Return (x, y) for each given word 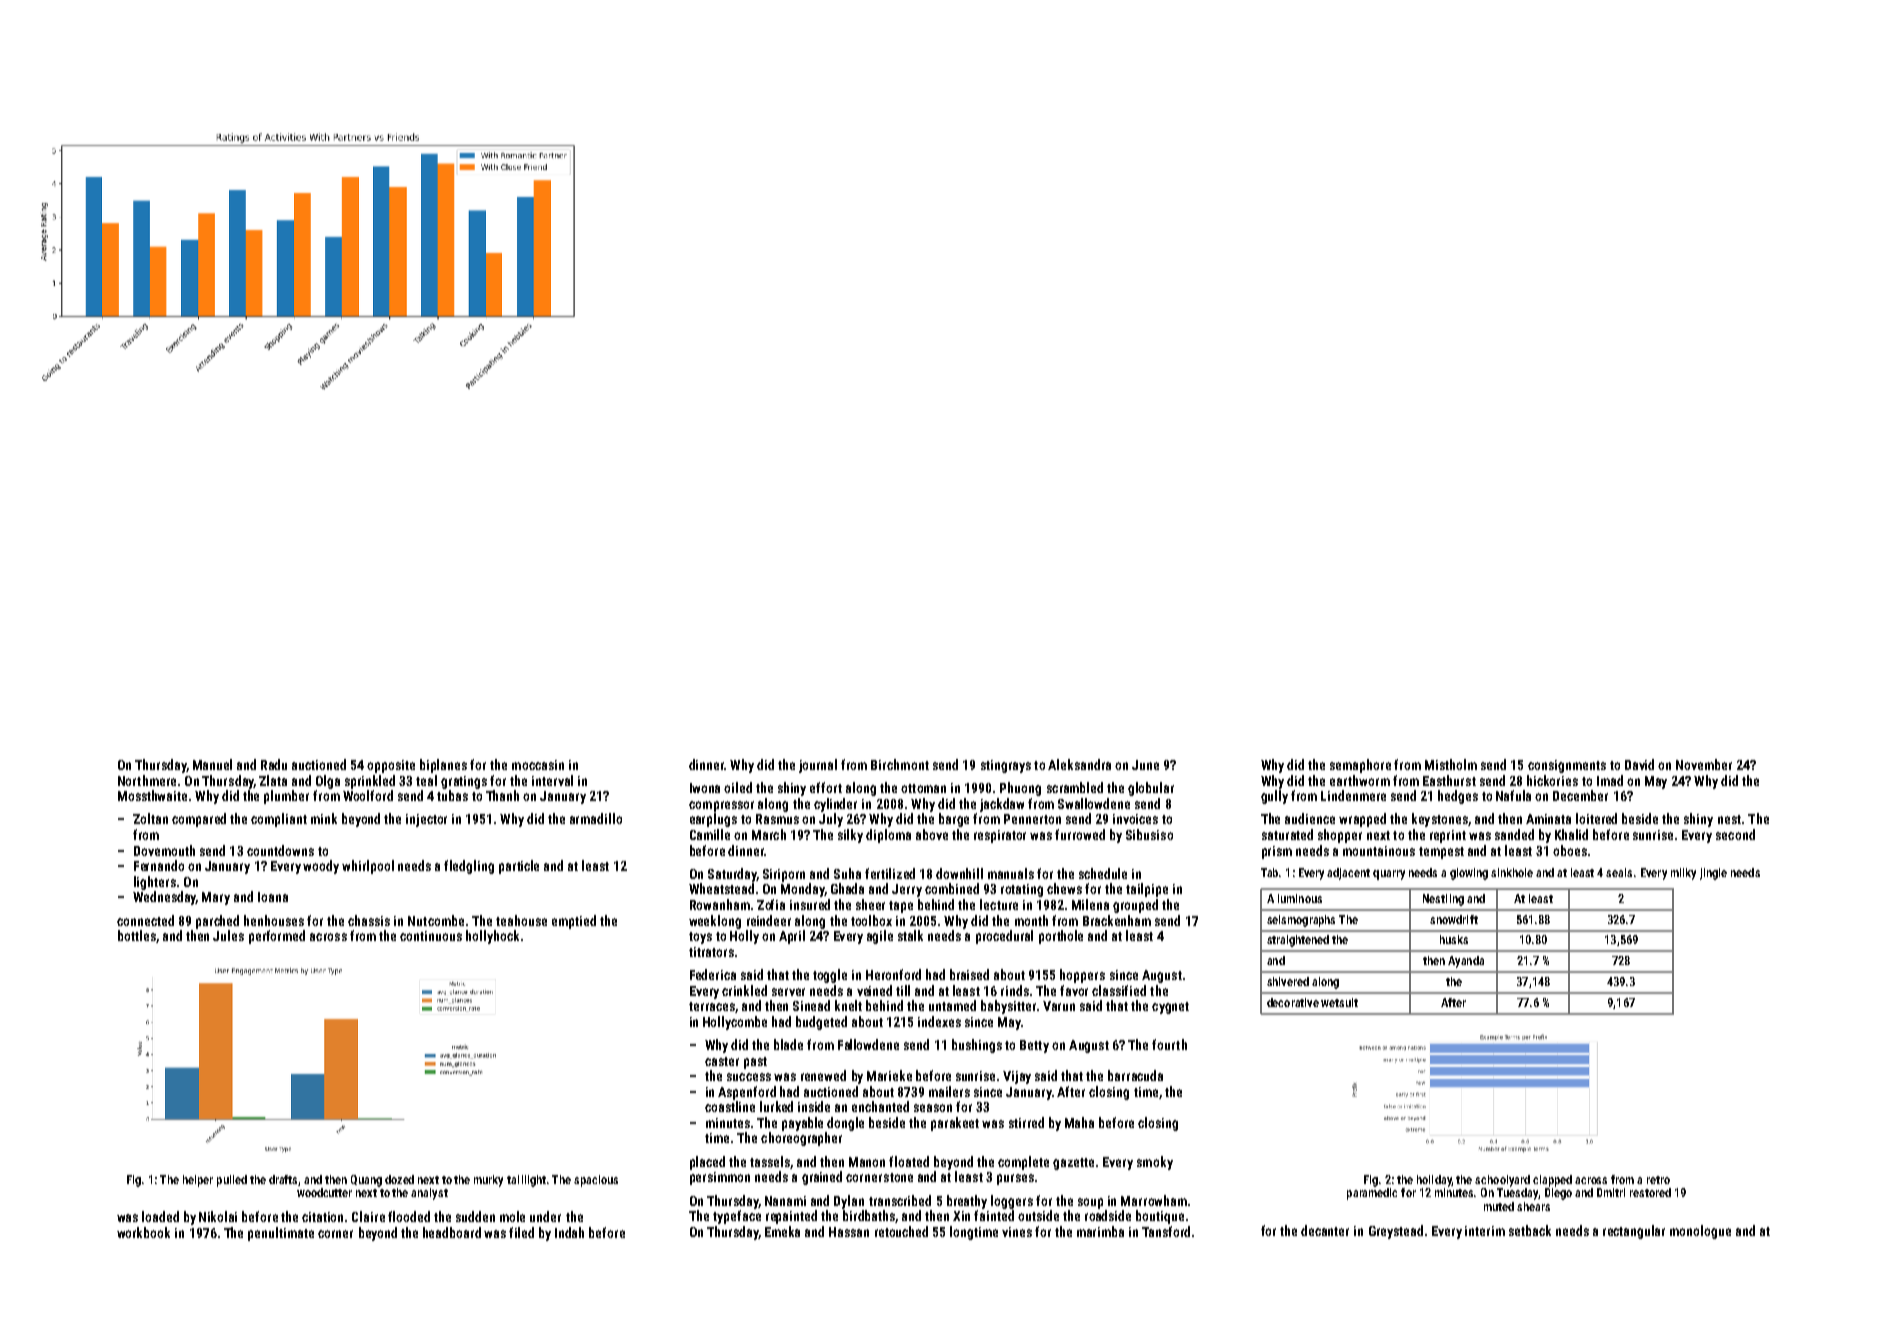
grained (822, 1178)
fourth (1169, 1044)
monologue (1700, 1232)
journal (818, 766)
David (1639, 764)
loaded (160, 1216)
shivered (1288, 981)
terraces (712, 1006)
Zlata (273, 780)
